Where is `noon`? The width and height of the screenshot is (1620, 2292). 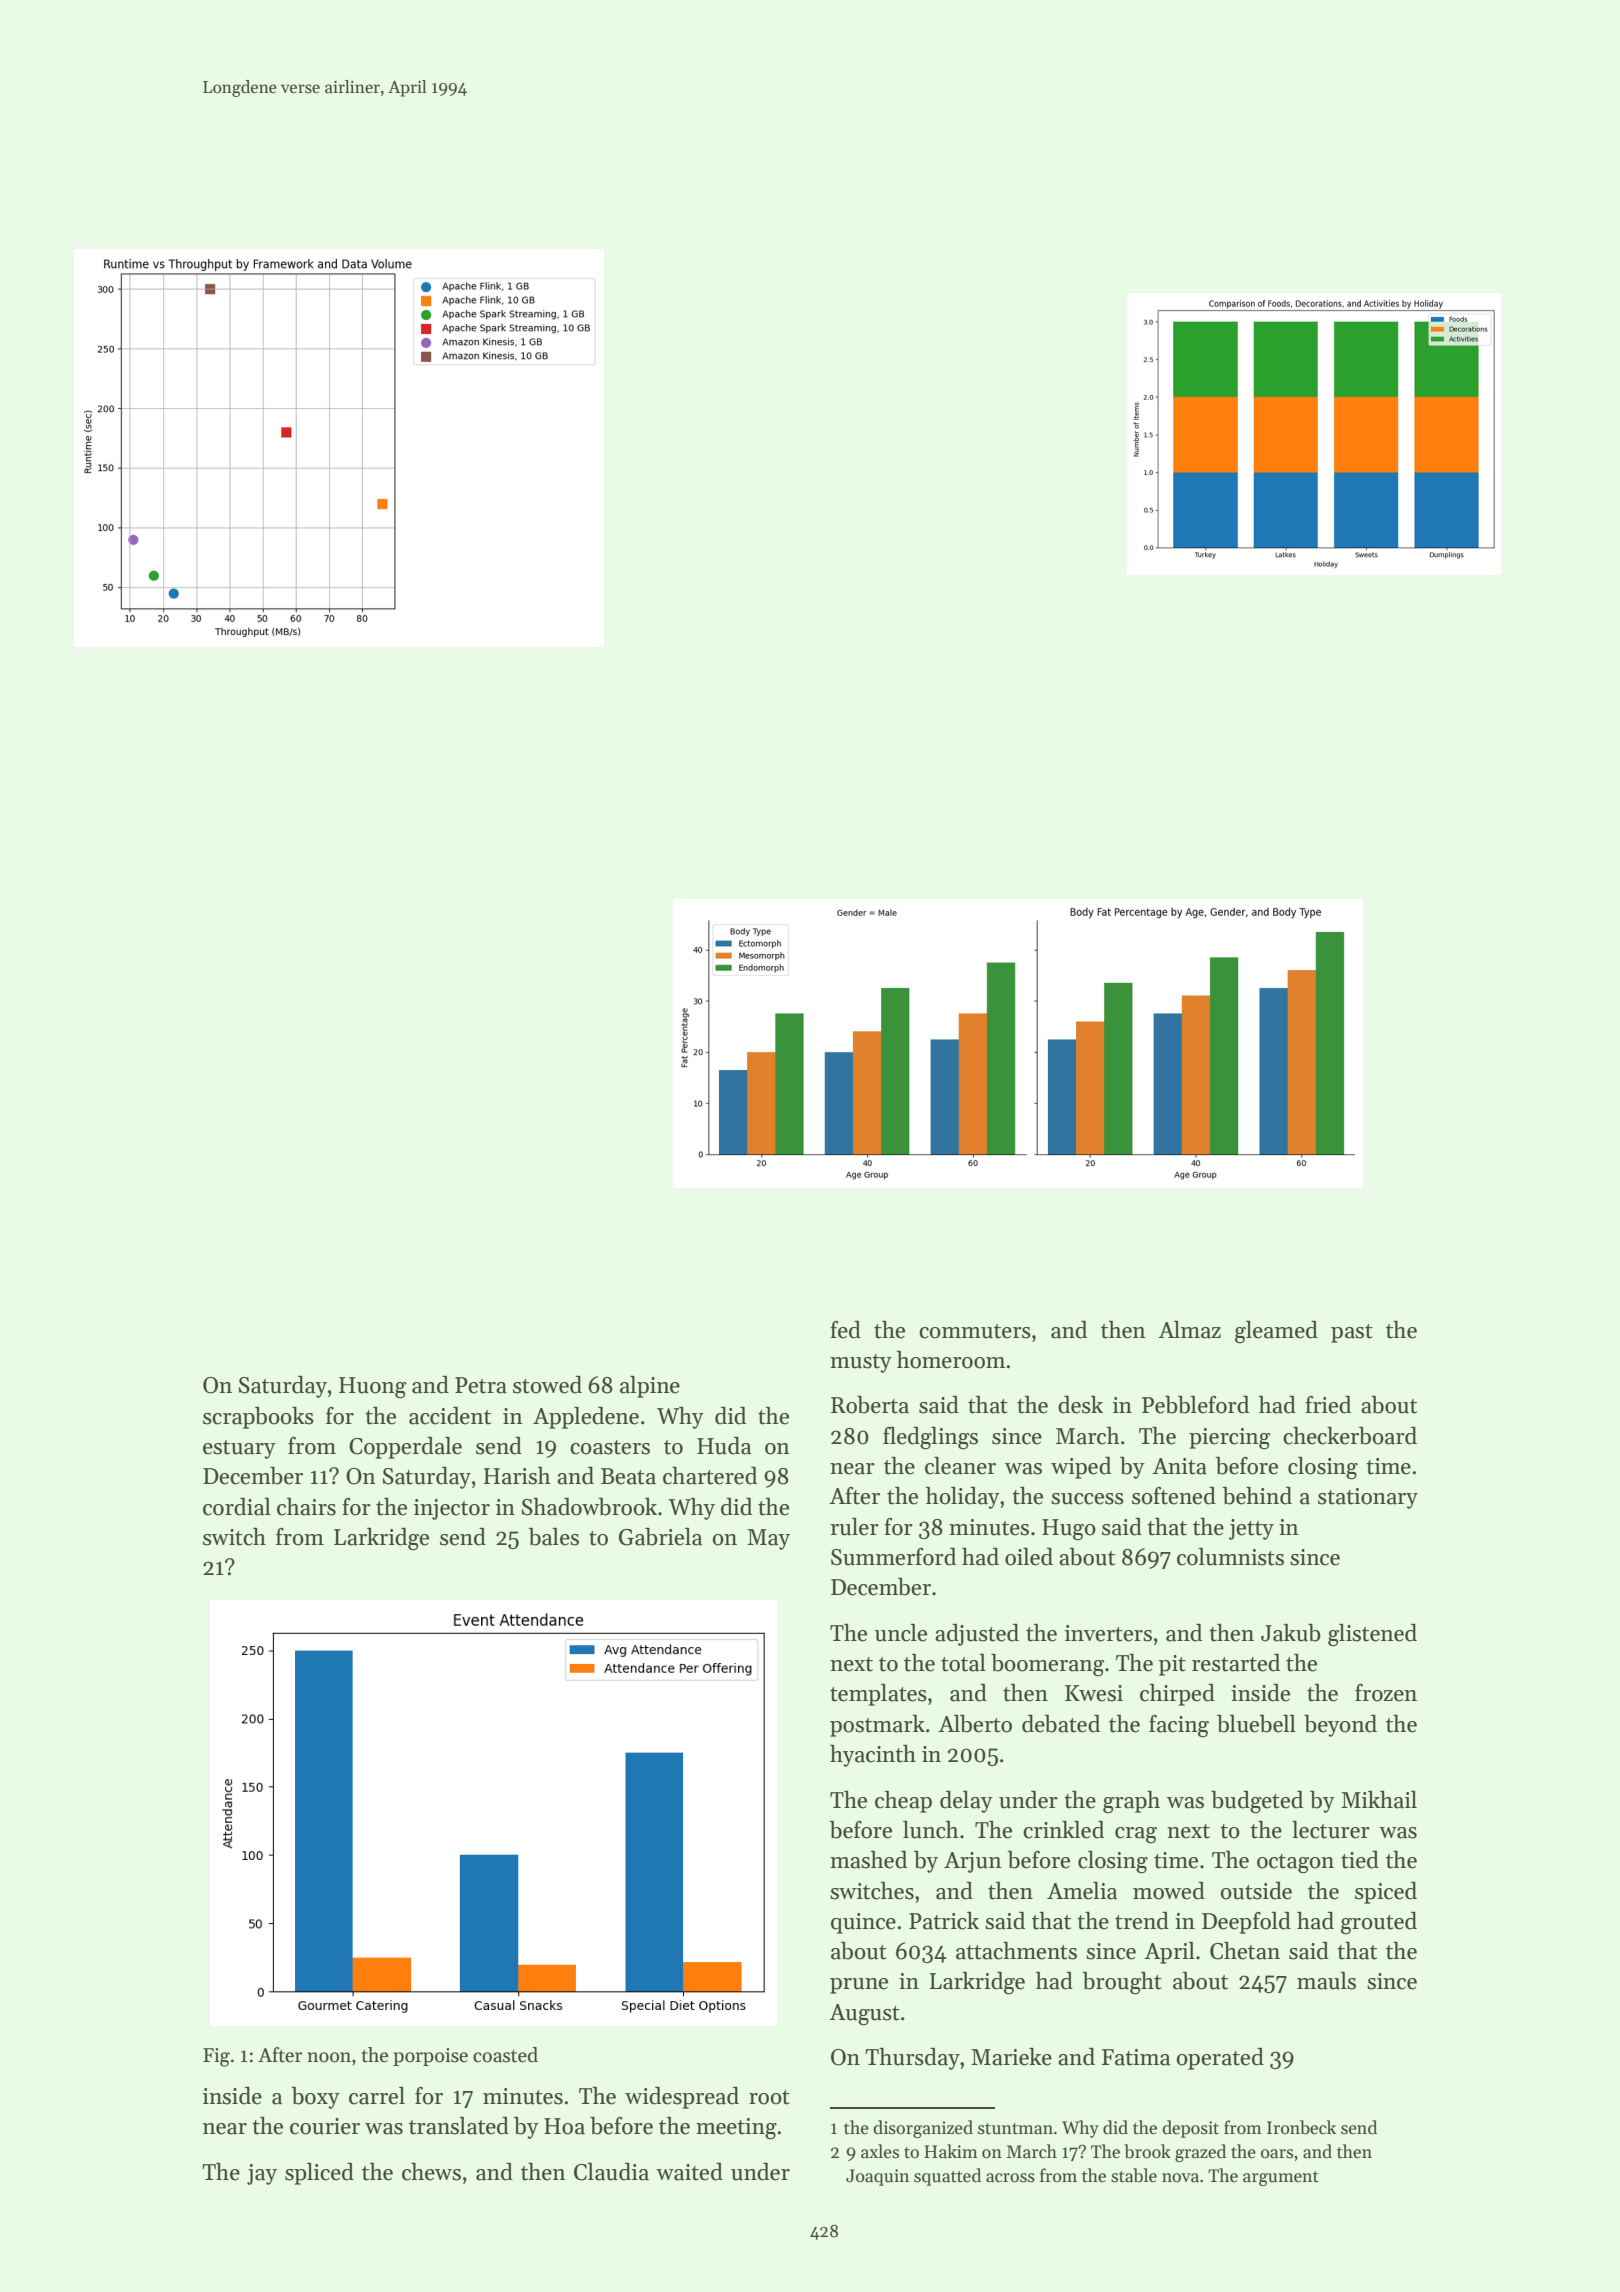 noon is located at coordinates (329, 2057).
